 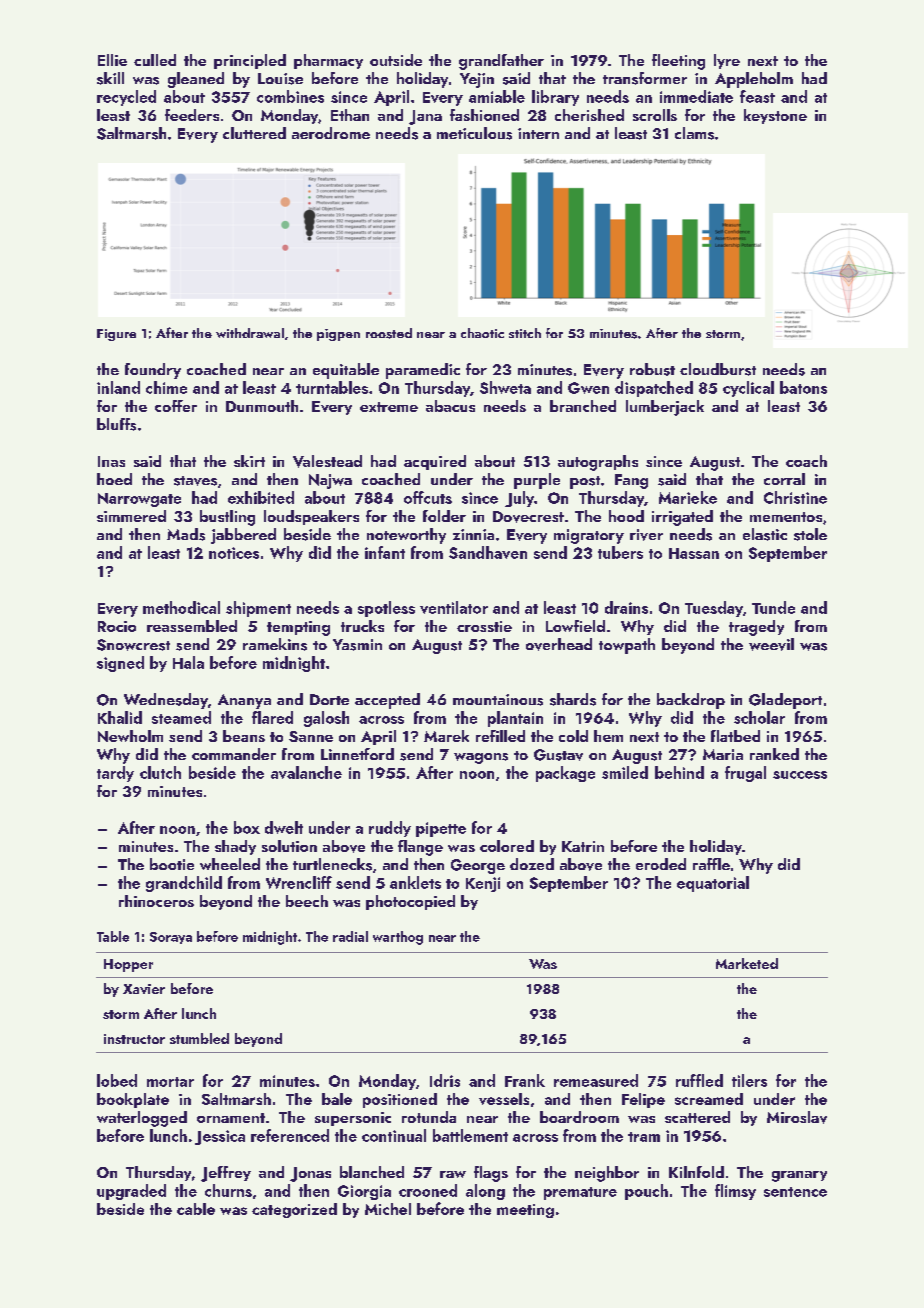 What do you see at coordinates (800, 775) in the page?
I see `success` at bounding box center [800, 775].
